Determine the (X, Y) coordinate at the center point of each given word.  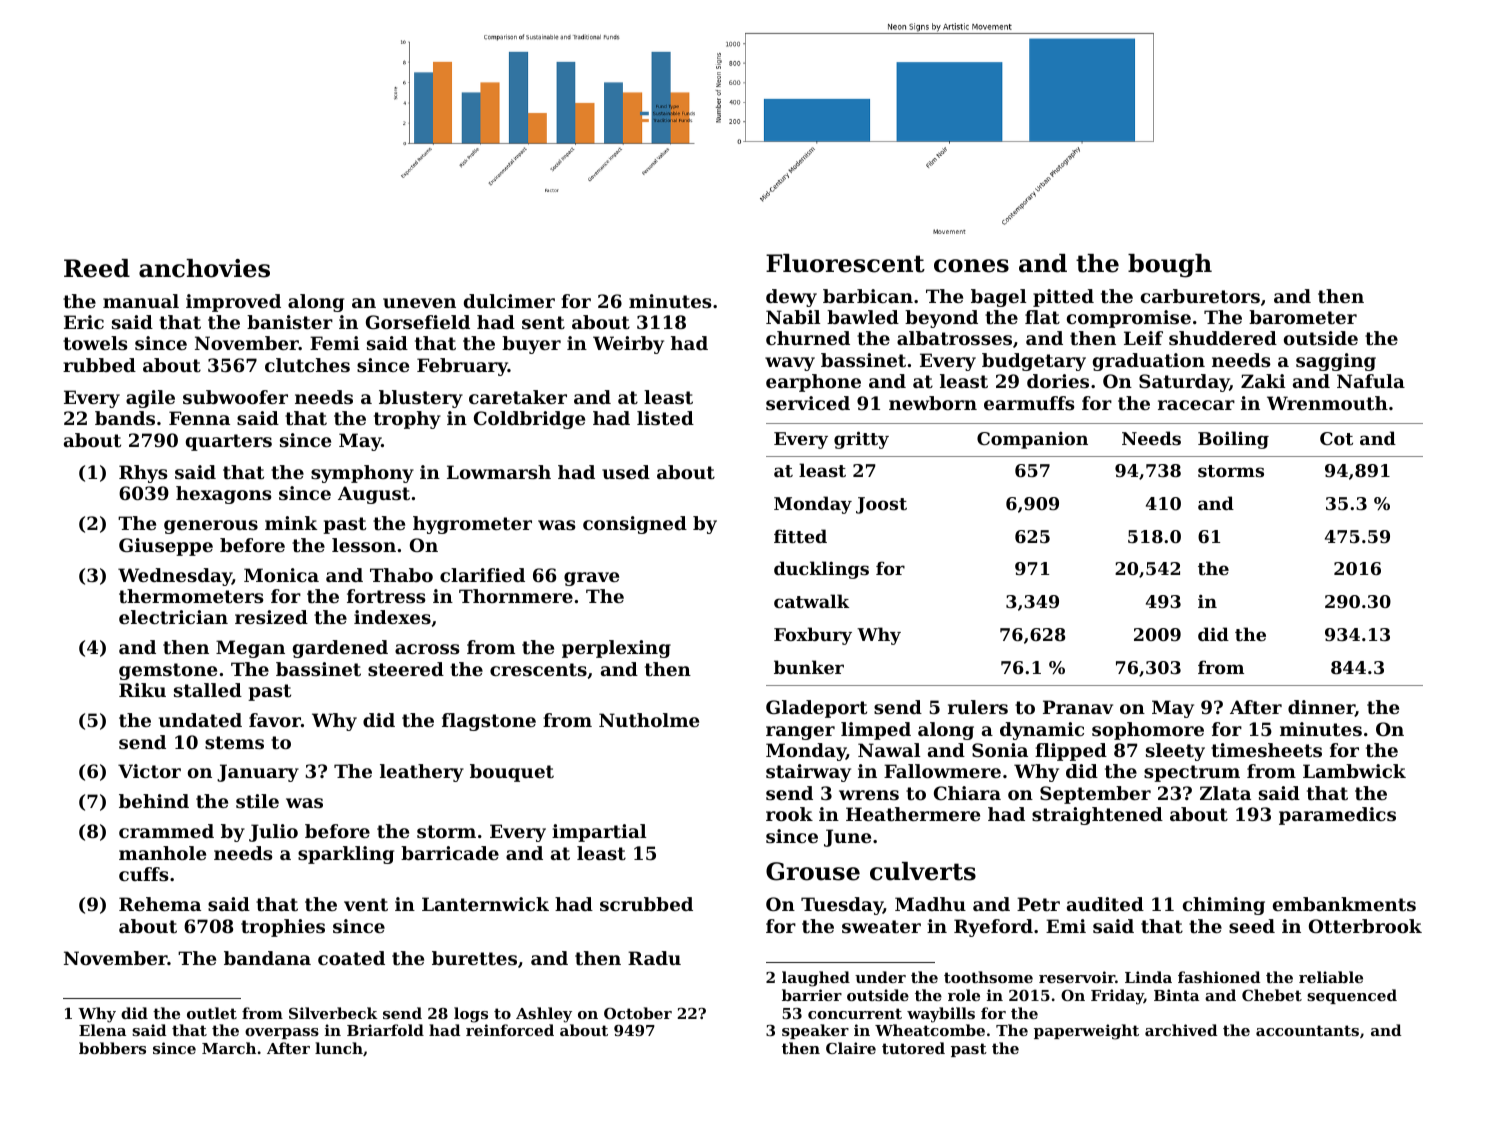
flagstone (489, 722)
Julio (273, 833)
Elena (102, 1030)
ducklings (821, 570)
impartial (599, 833)
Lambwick (1354, 771)
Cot (1336, 438)
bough (1170, 266)
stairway (808, 773)
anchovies (204, 268)
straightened (1097, 816)
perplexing (616, 649)
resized (271, 617)
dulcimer (509, 301)
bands (125, 418)
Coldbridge (529, 420)
